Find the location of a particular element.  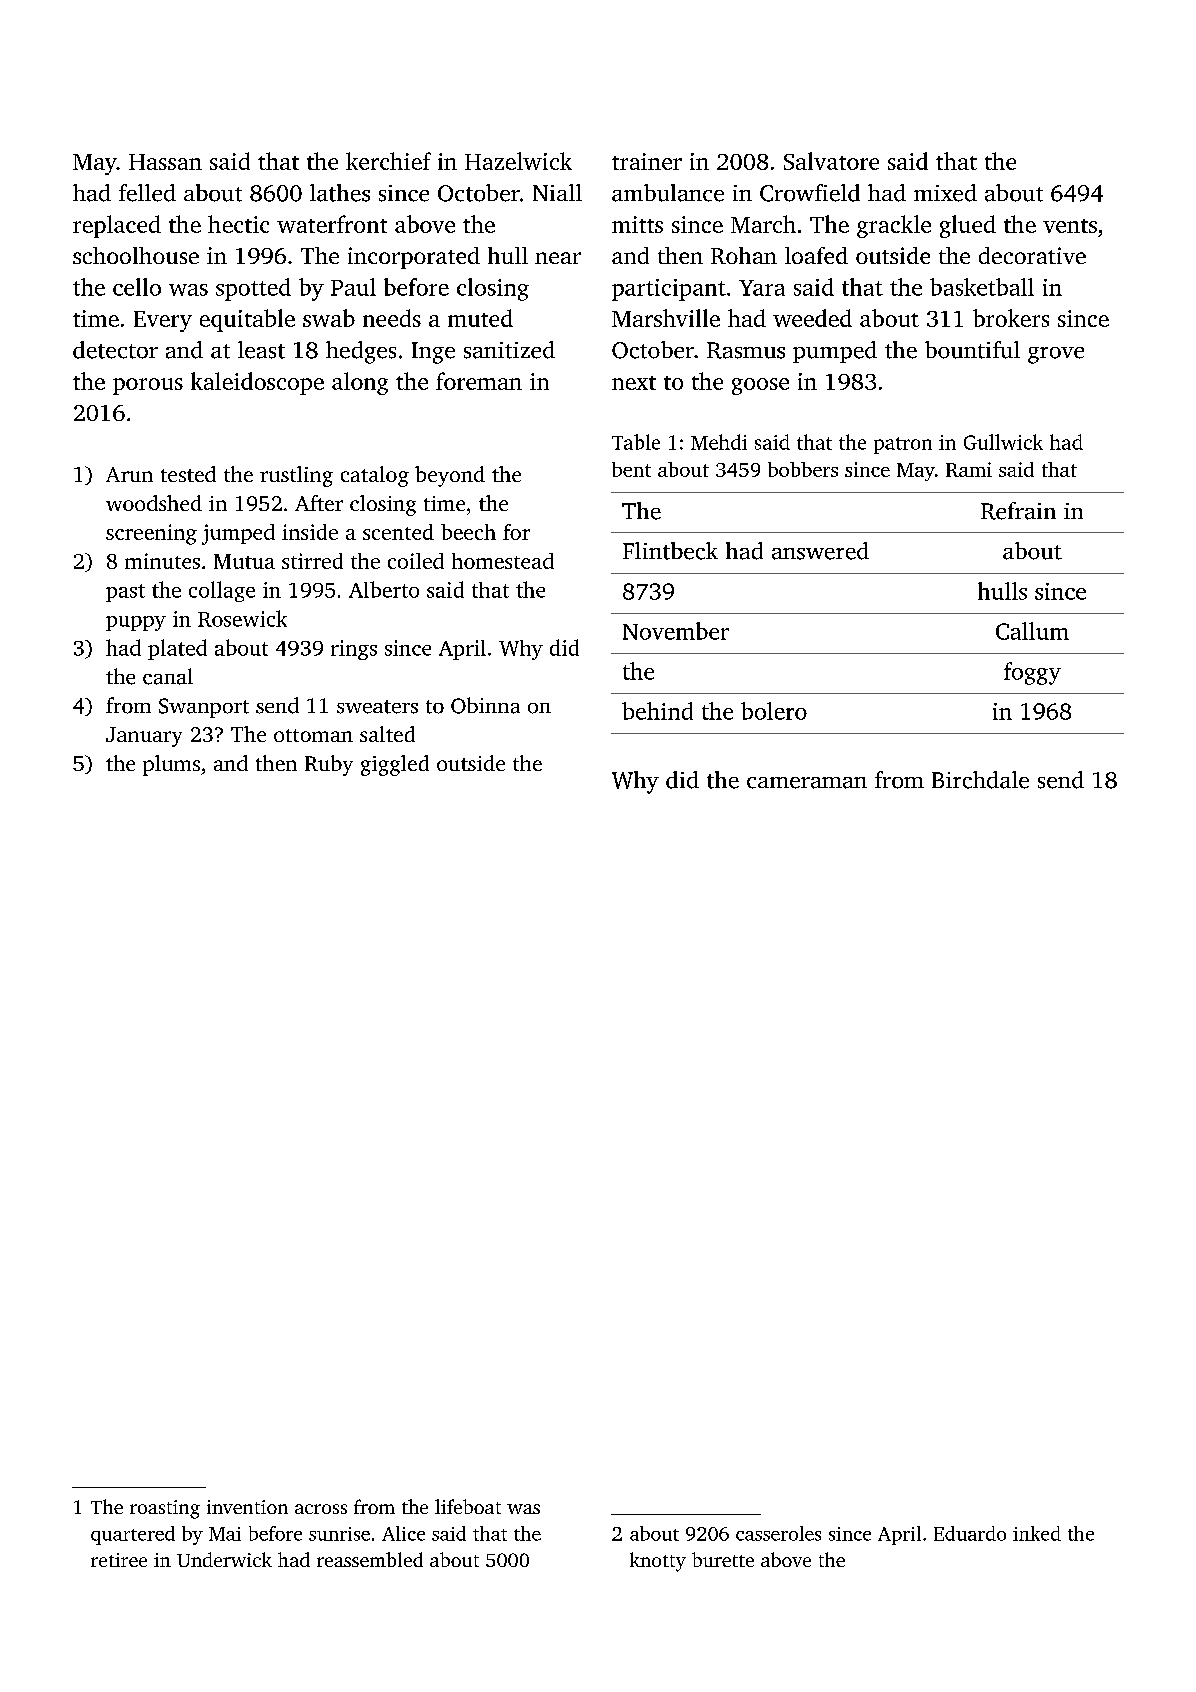

detector is located at coordinates (115, 350).
